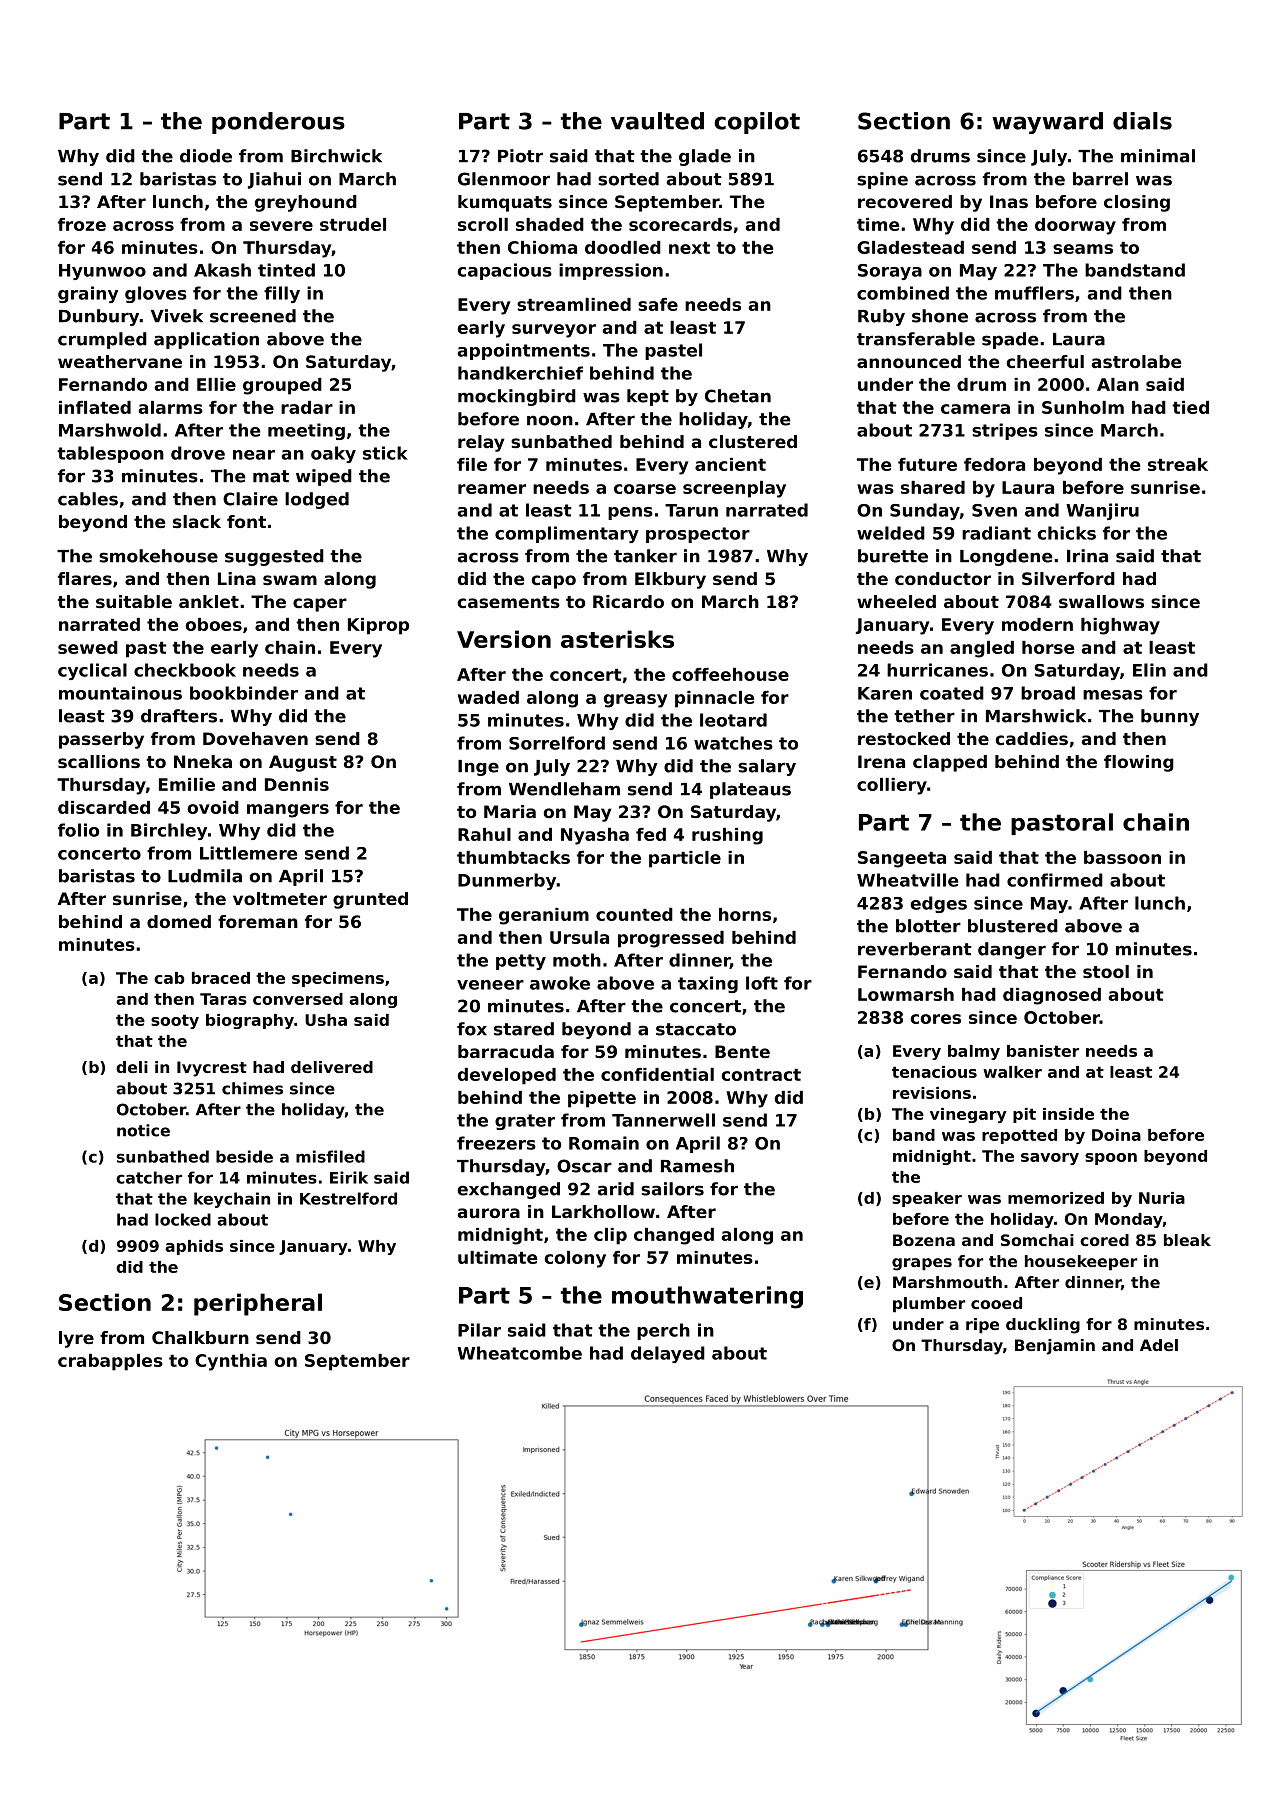 The height and width of the screenshot is (1795, 1269). Describe the element at coordinates (742, 1051) in the screenshot. I see `Bente` at that location.
